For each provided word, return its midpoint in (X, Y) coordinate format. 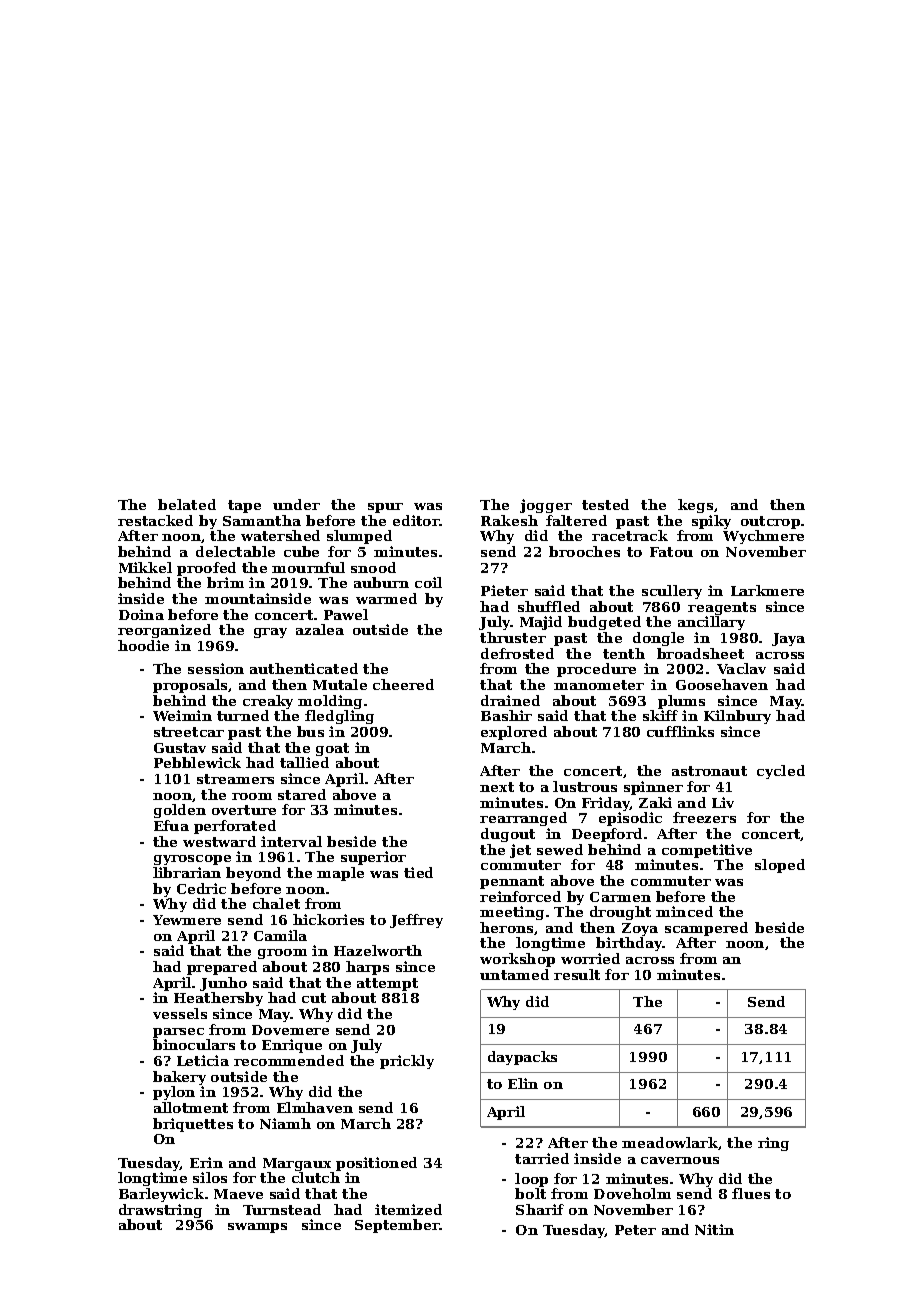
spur (385, 508)
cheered (403, 684)
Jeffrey (416, 921)
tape (244, 506)
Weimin (182, 715)
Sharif (540, 1209)
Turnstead (282, 1209)
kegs (695, 506)
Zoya (640, 929)
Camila (280, 935)
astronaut (709, 771)
